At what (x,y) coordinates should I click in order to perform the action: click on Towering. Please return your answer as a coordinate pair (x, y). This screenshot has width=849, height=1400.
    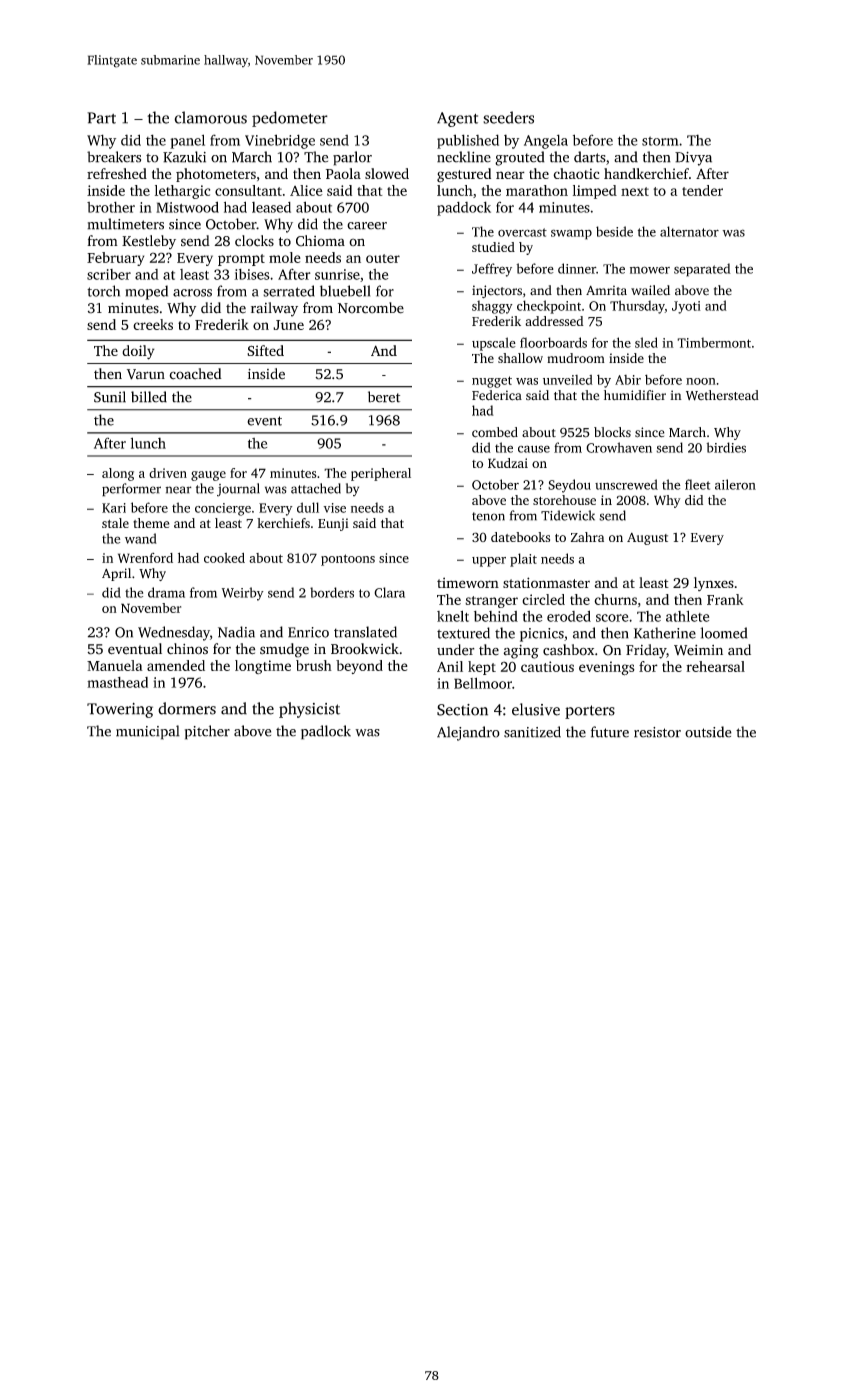
    Looking at the image, I should click on (120, 710).
